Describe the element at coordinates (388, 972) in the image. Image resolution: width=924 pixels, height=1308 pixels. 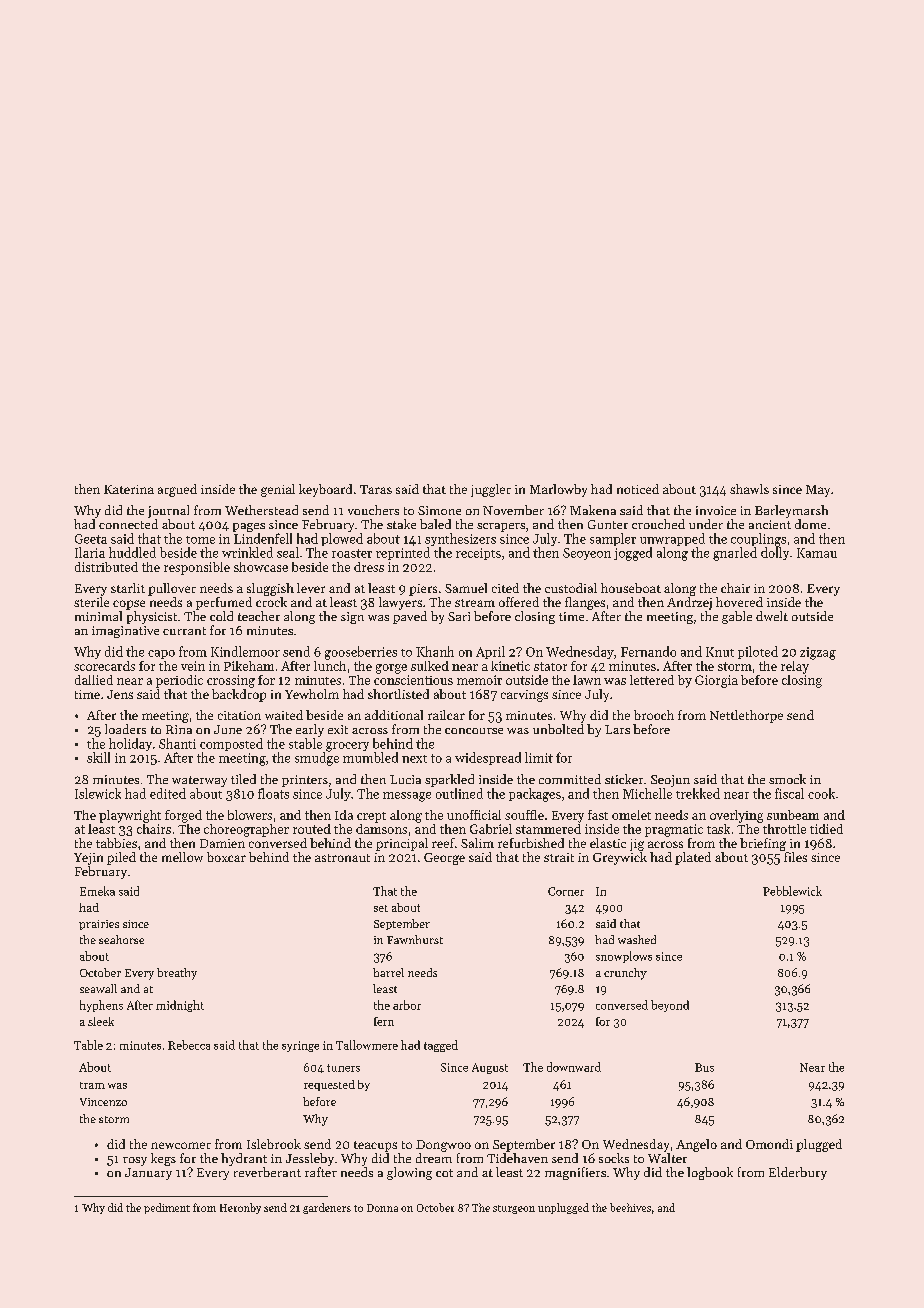
I see `barrel` at that location.
